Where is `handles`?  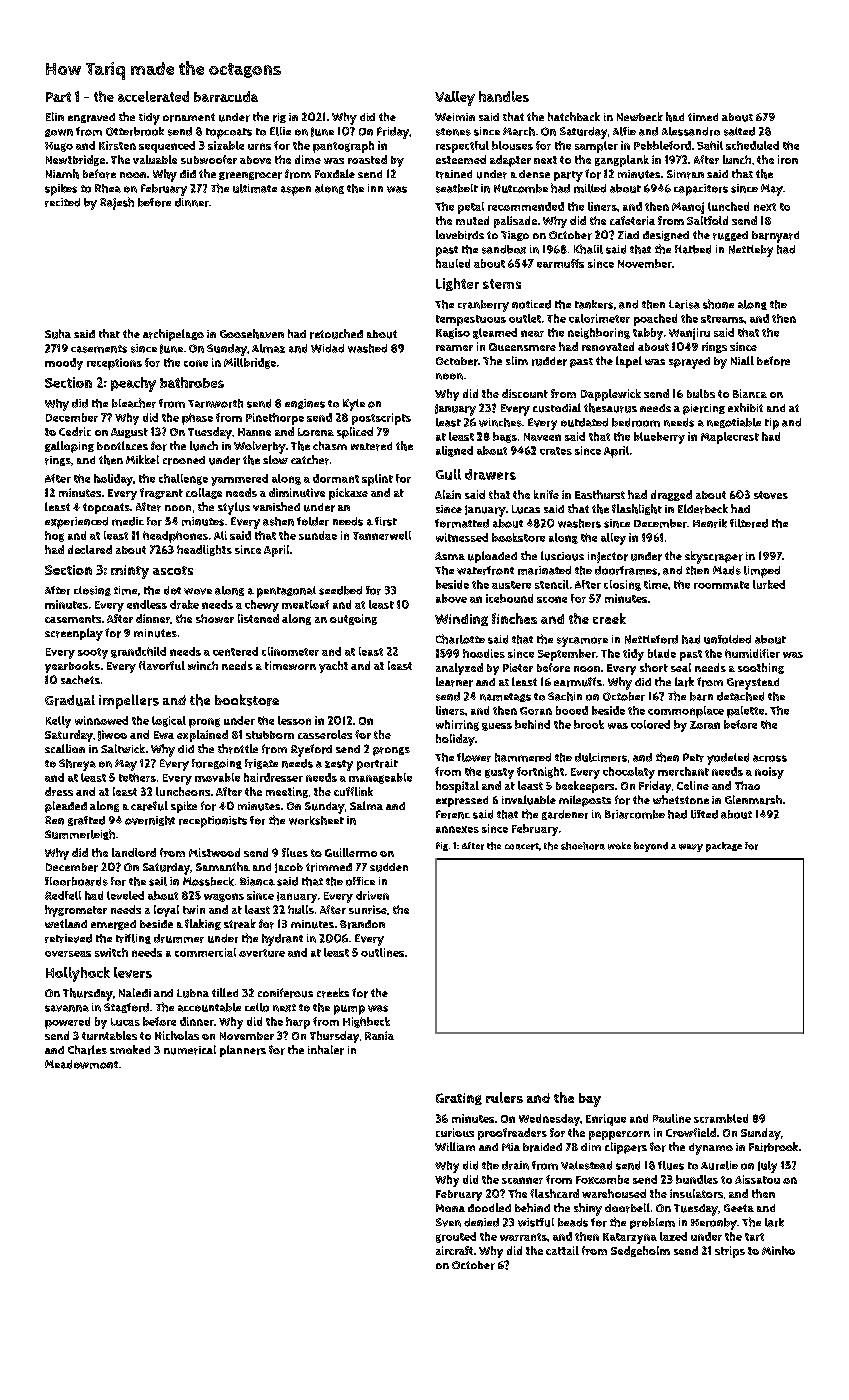
handles is located at coordinates (504, 96).
